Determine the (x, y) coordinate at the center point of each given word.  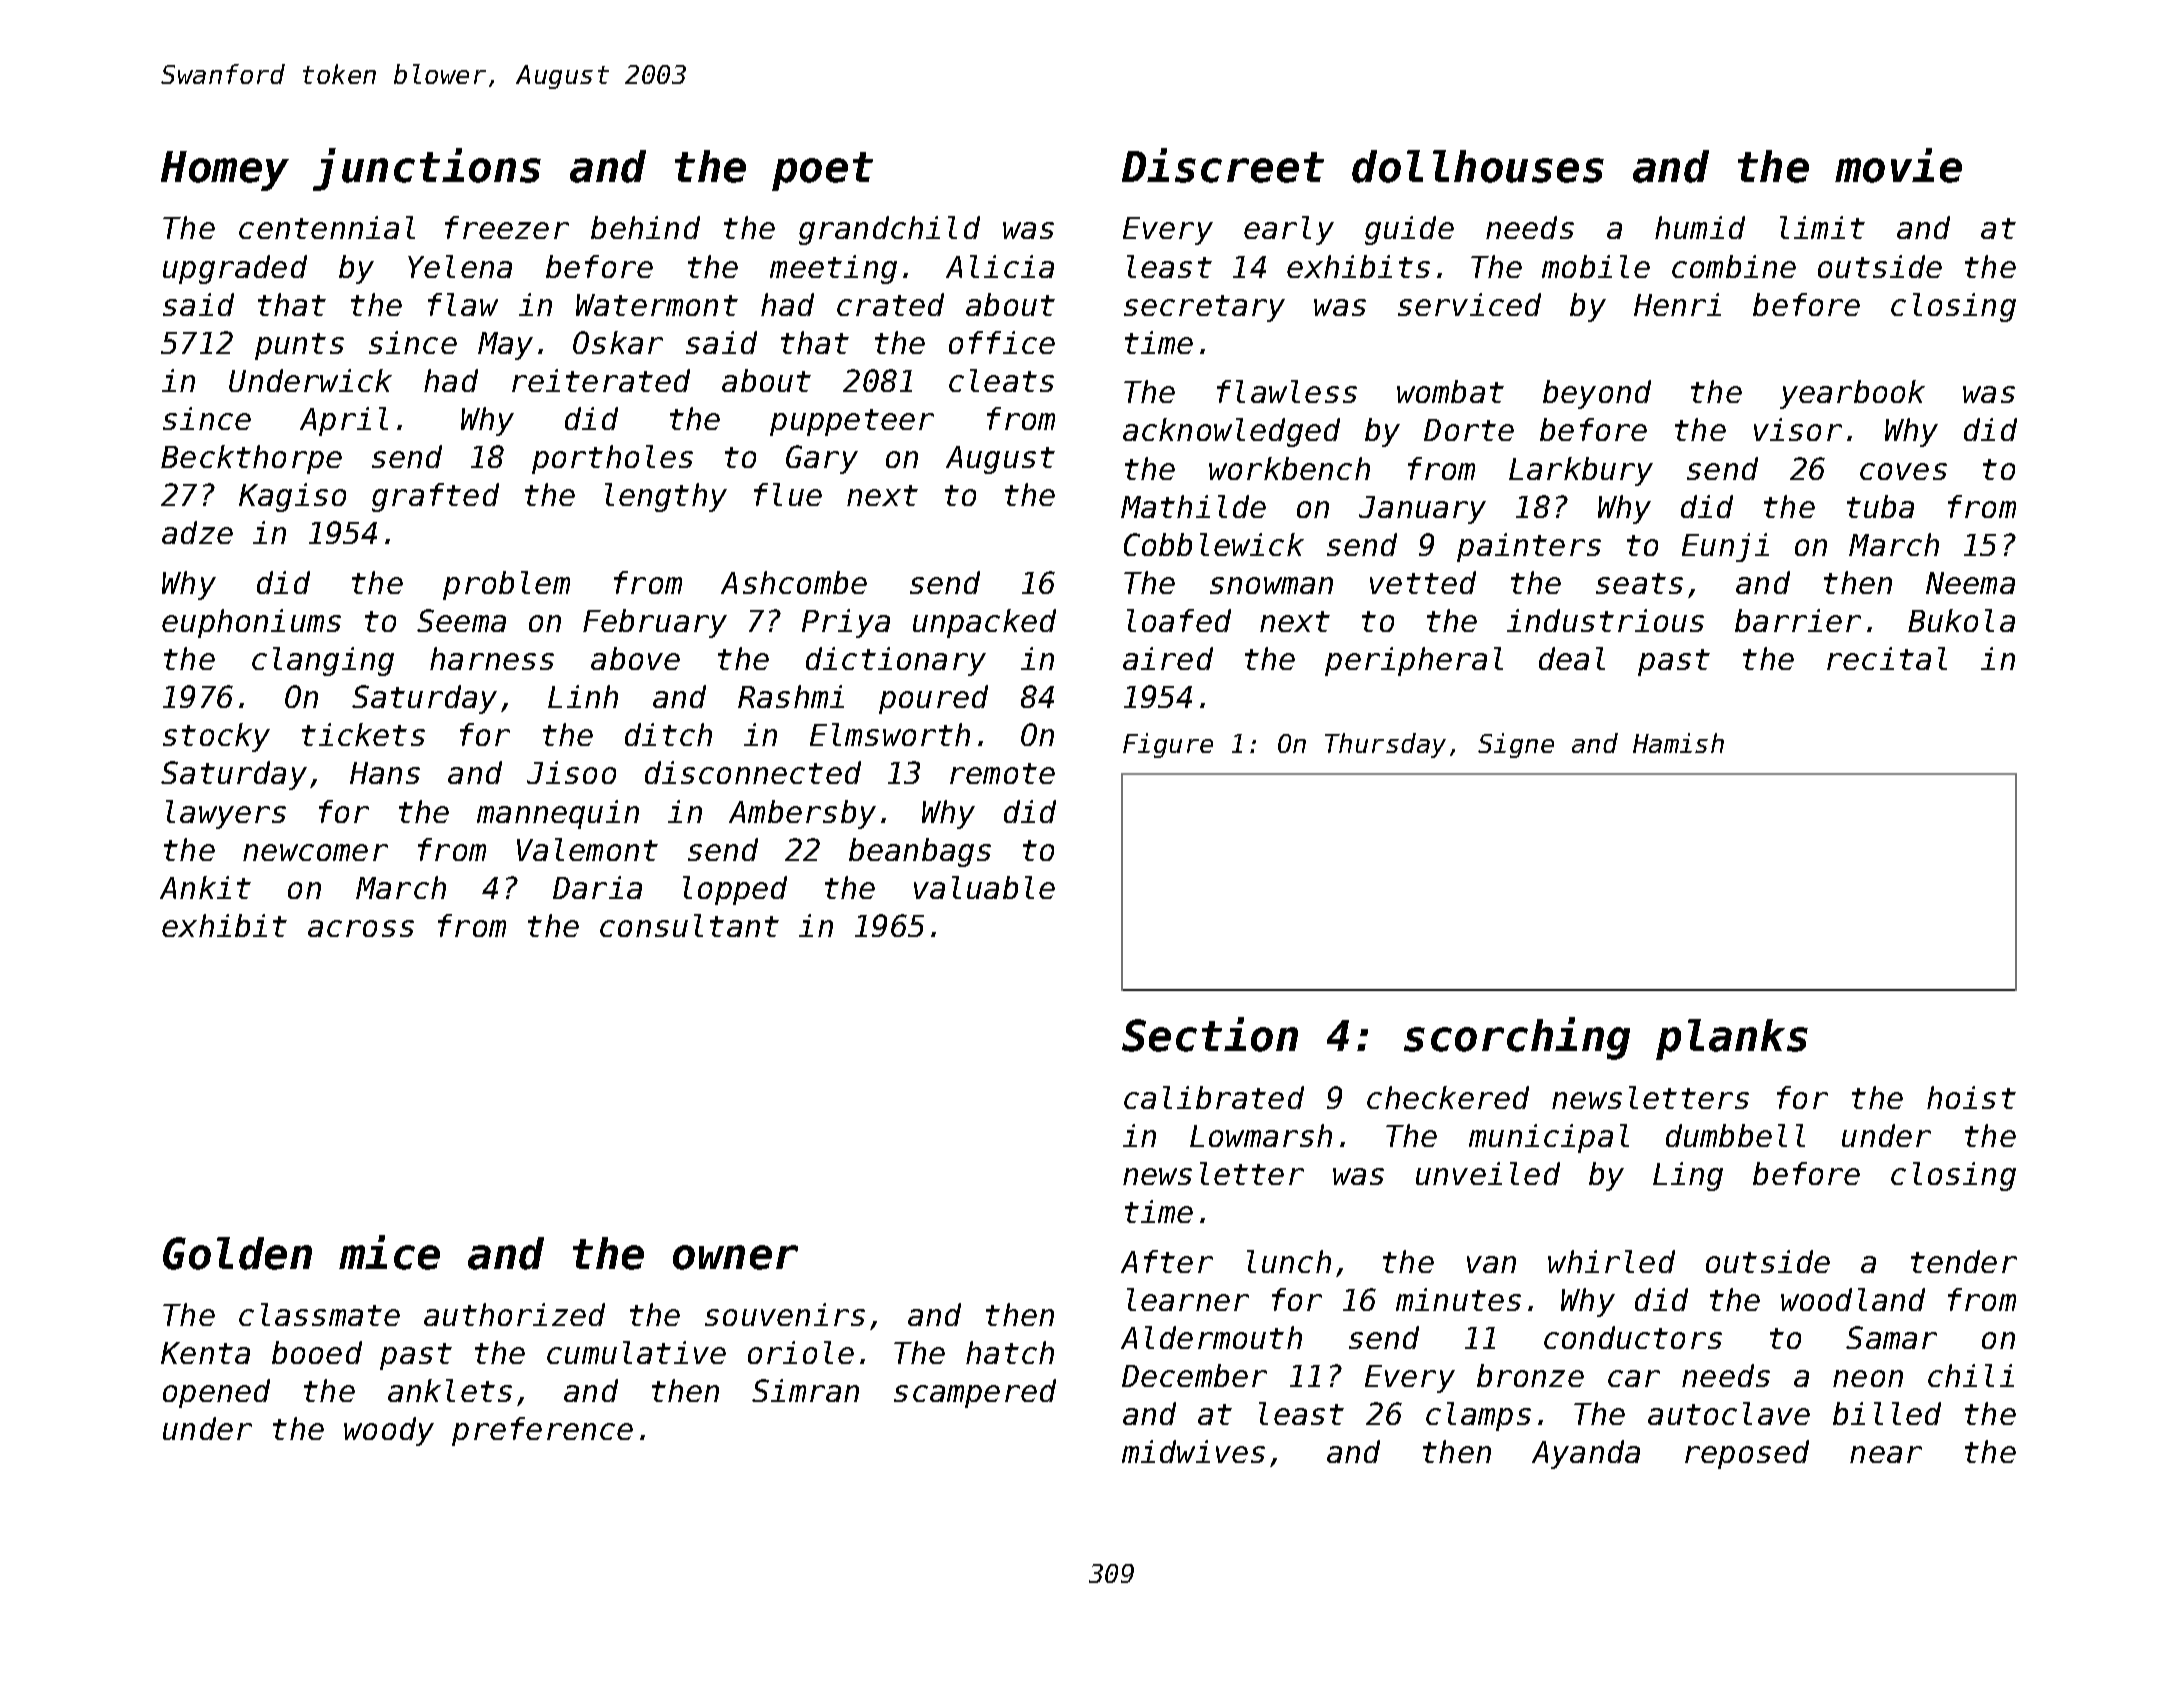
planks (1732, 1039)
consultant (689, 925)
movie (1898, 165)
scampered (975, 1393)
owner (735, 1257)
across (361, 928)
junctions (427, 169)
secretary (1204, 308)
